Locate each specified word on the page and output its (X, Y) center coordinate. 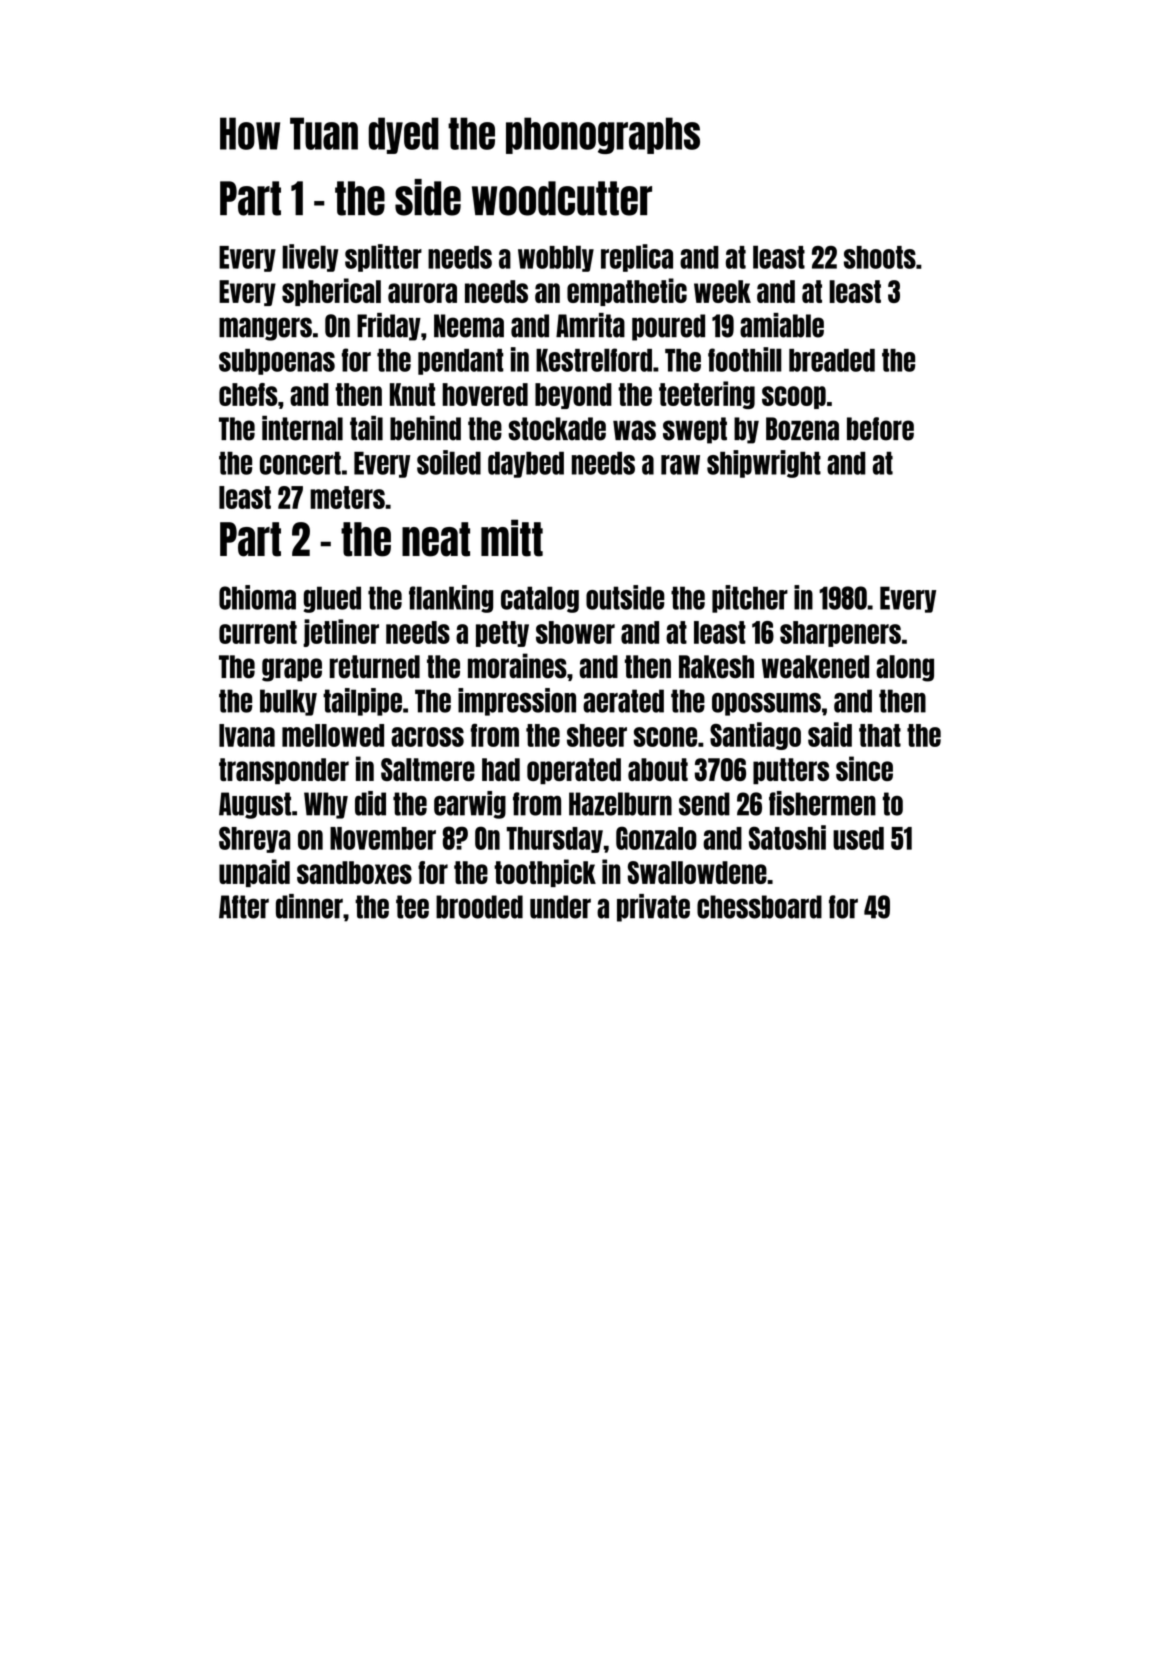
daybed (526, 465)
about (658, 769)
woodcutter (562, 198)
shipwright (764, 464)
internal (302, 428)
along (905, 668)
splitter (383, 258)
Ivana (247, 735)
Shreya (254, 839)
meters (347, 497)
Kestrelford (594, 360)
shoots (880, 257)
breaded (832, 360)
